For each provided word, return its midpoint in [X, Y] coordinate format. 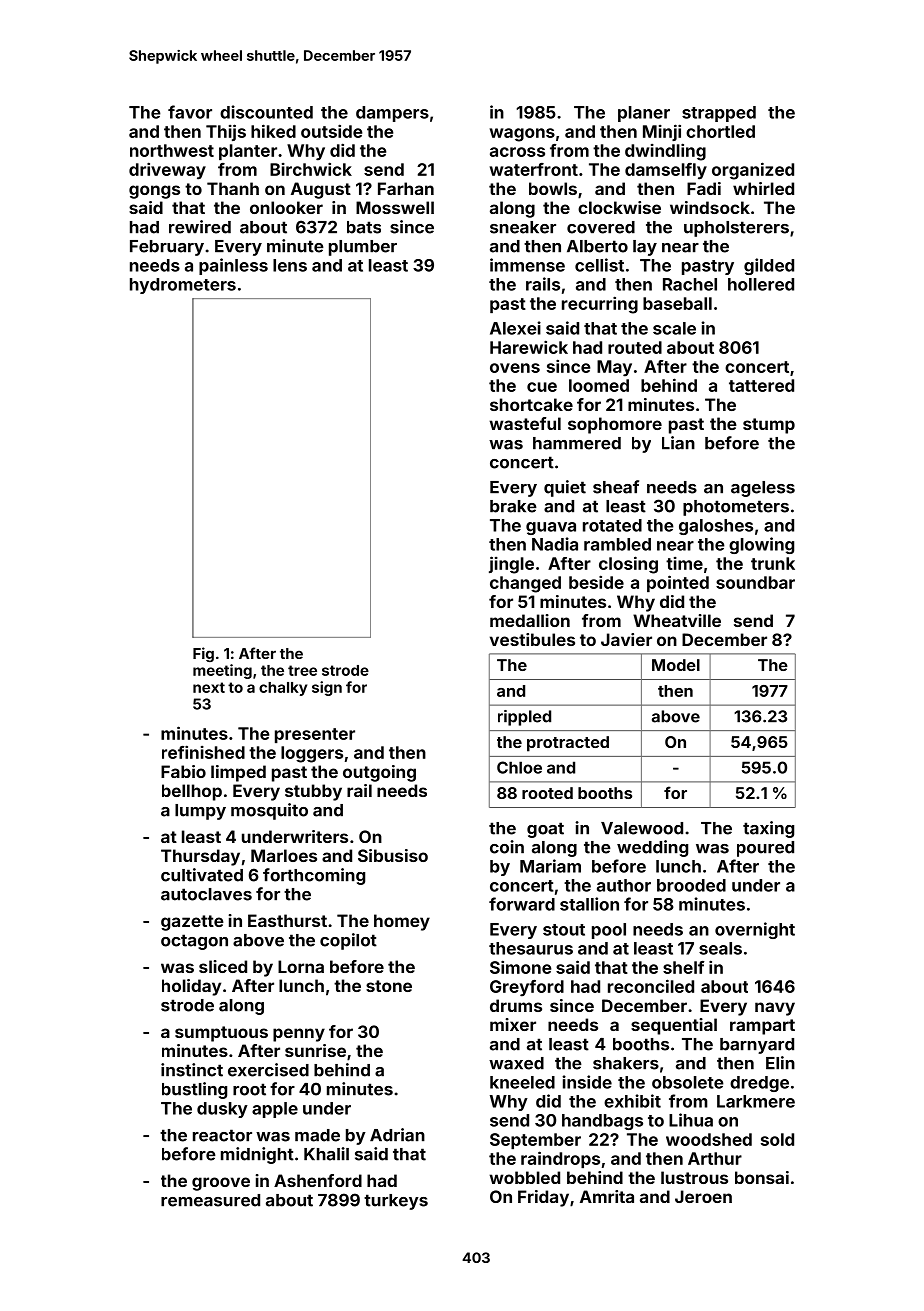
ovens [515, 368]
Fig [203, 654]
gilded [769, 266]
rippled [524, 718]
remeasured [210, 1200]
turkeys [396, 1202]
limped [238, 773]
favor [190, 112]
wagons [522, 135]
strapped [719, 114]
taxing [768, 829]
